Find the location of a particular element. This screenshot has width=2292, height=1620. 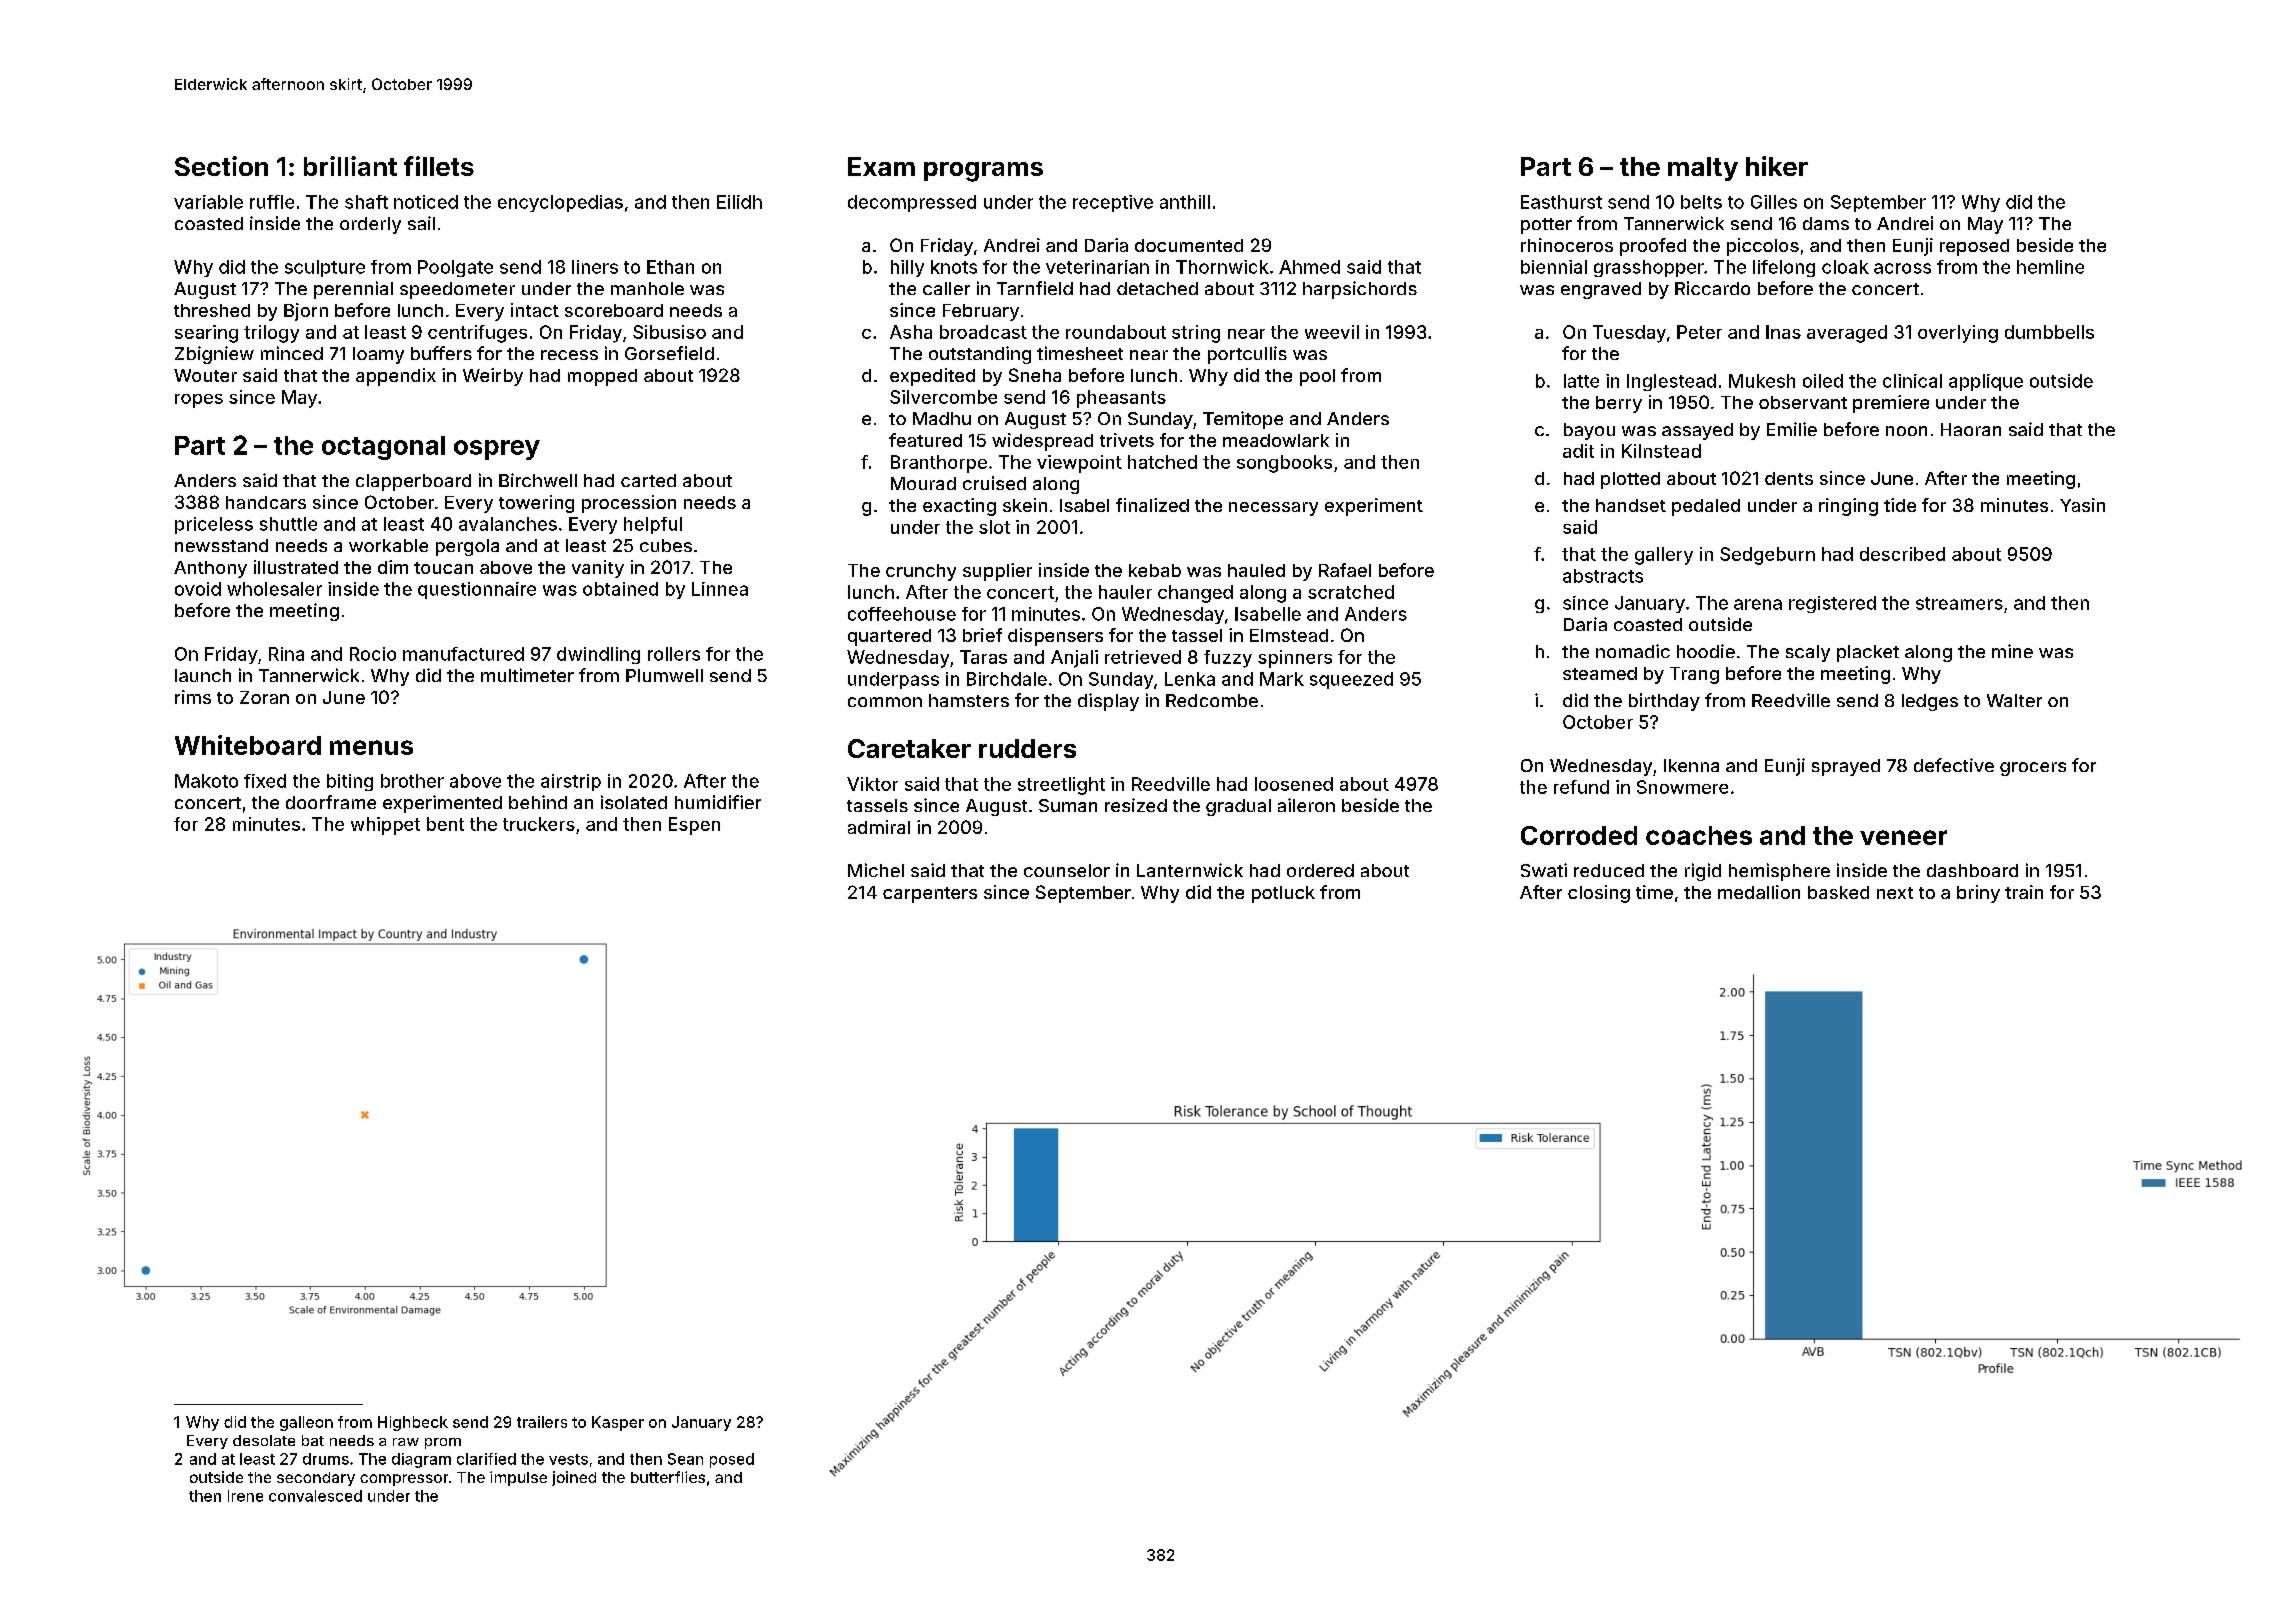

Sean is located at coordinates (685, 1459).
